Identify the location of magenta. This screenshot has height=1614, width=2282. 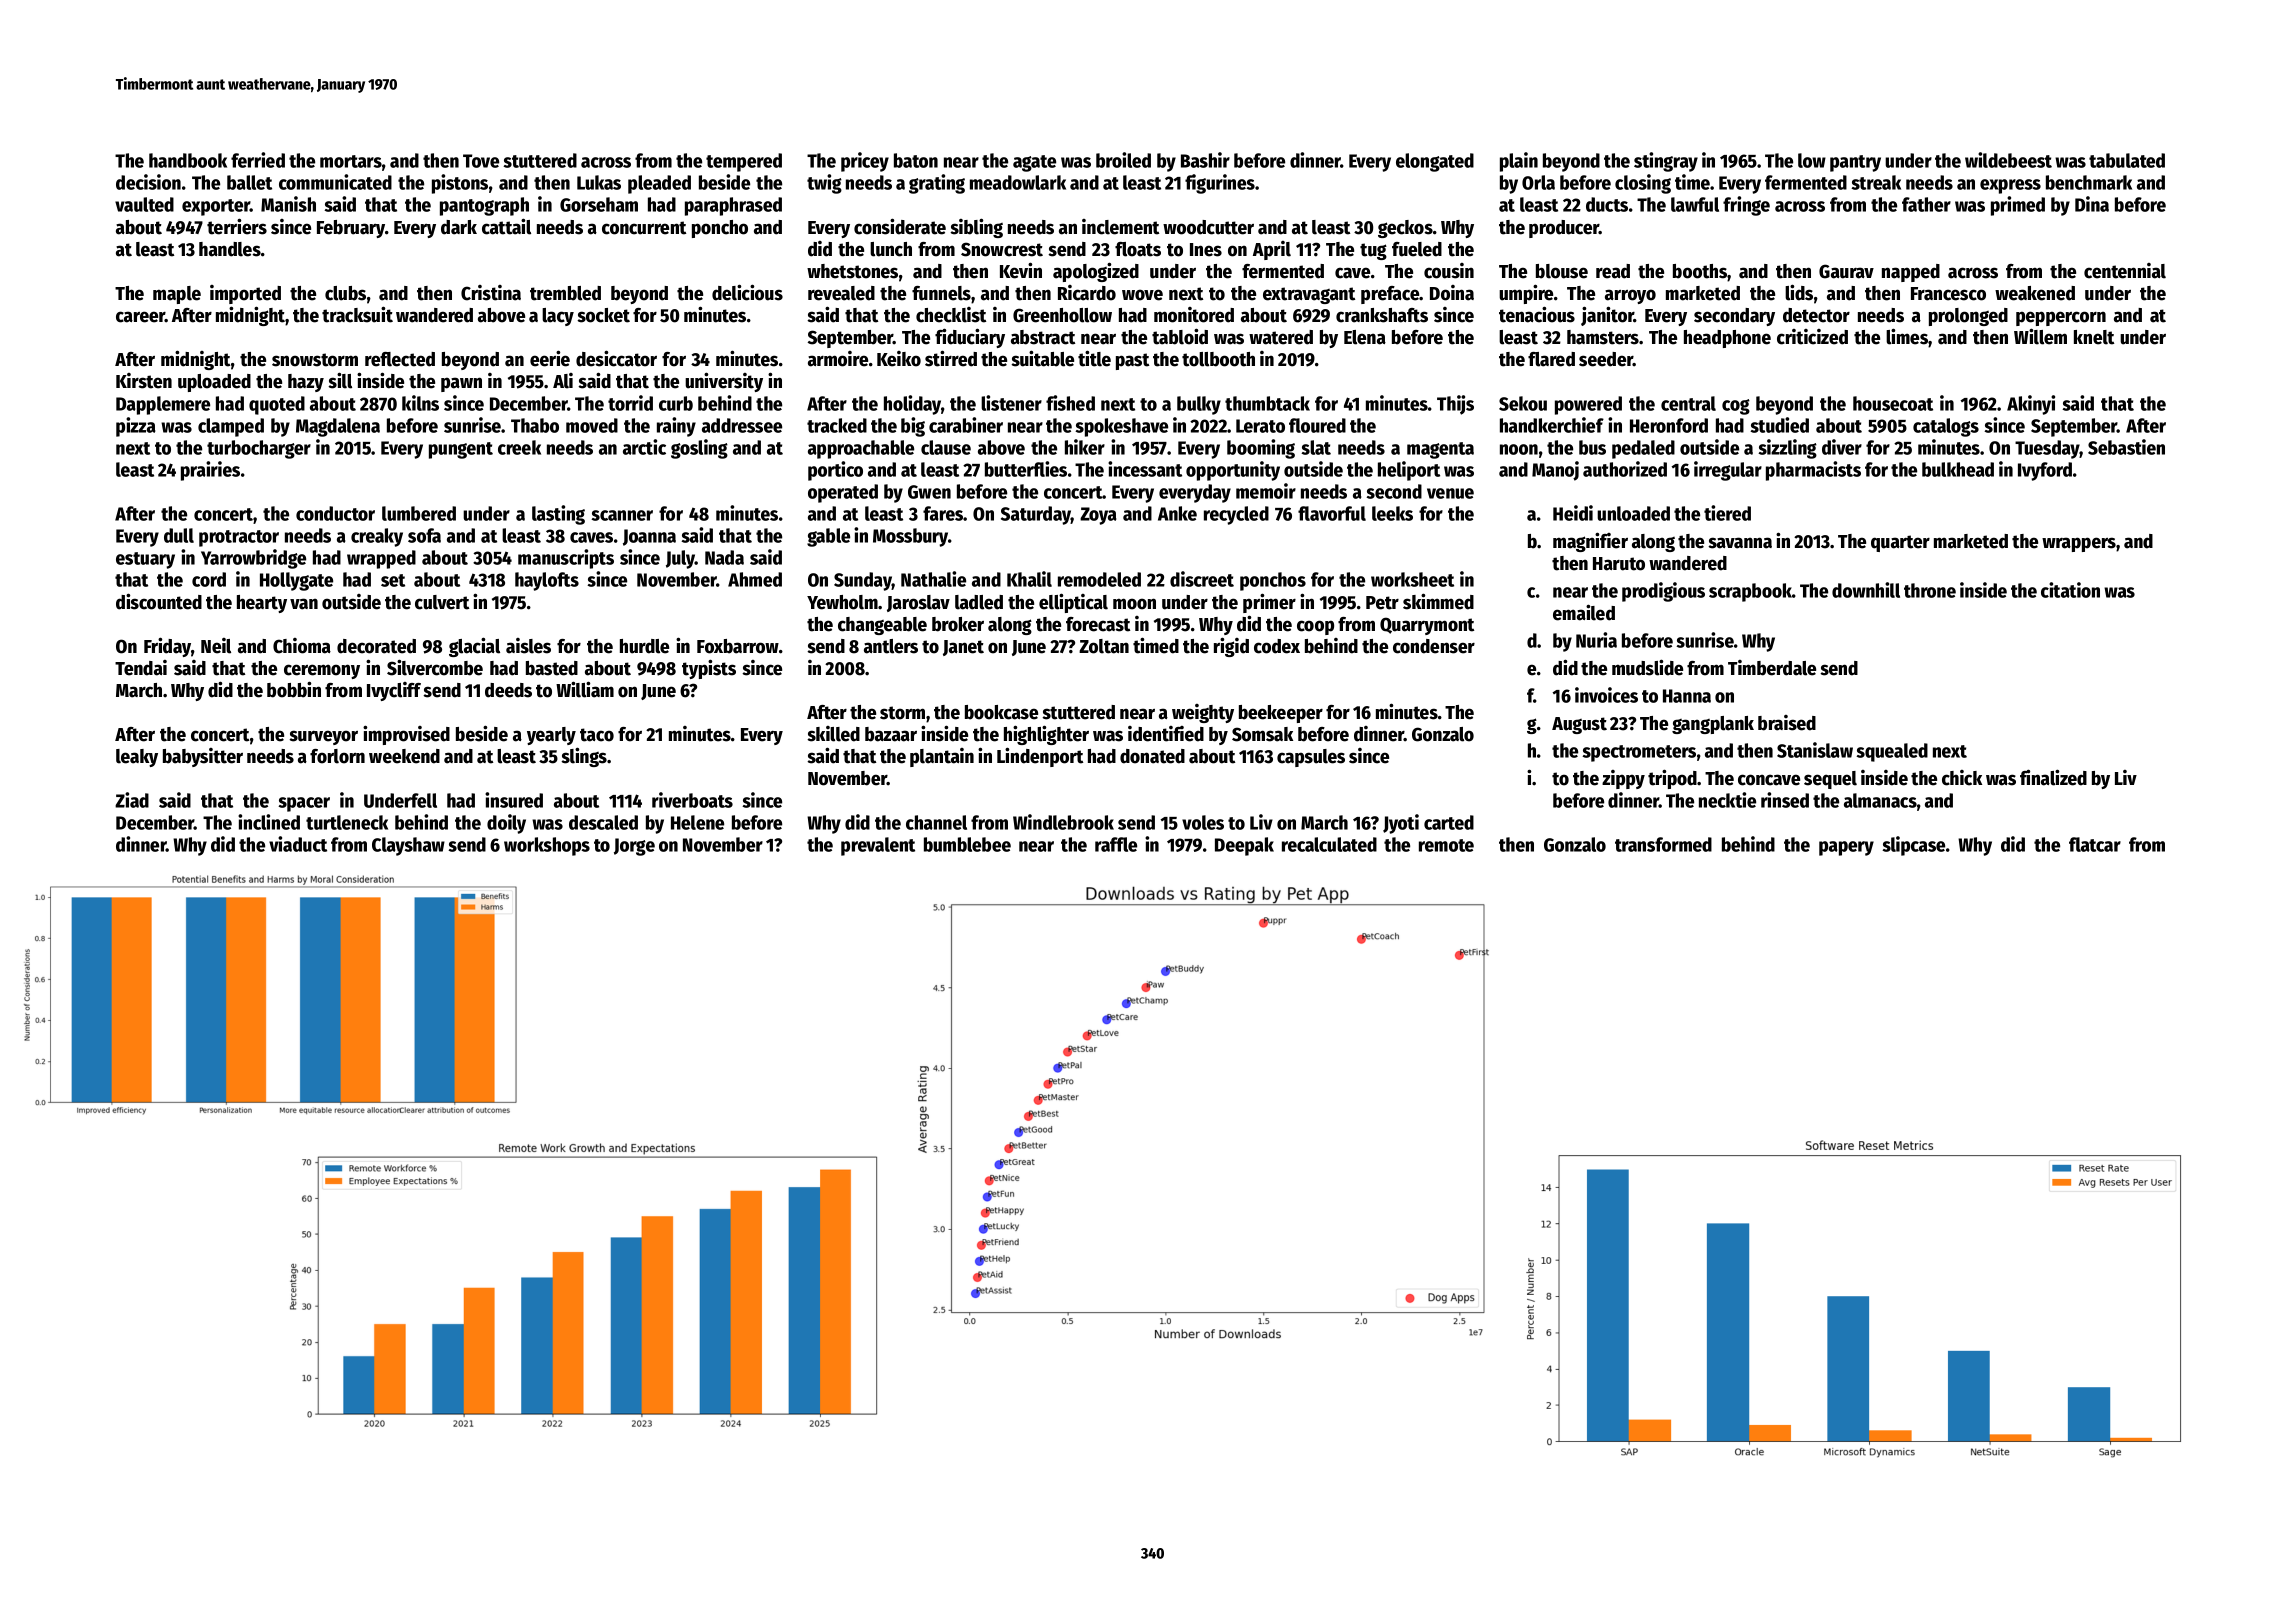
(1440, 450).
